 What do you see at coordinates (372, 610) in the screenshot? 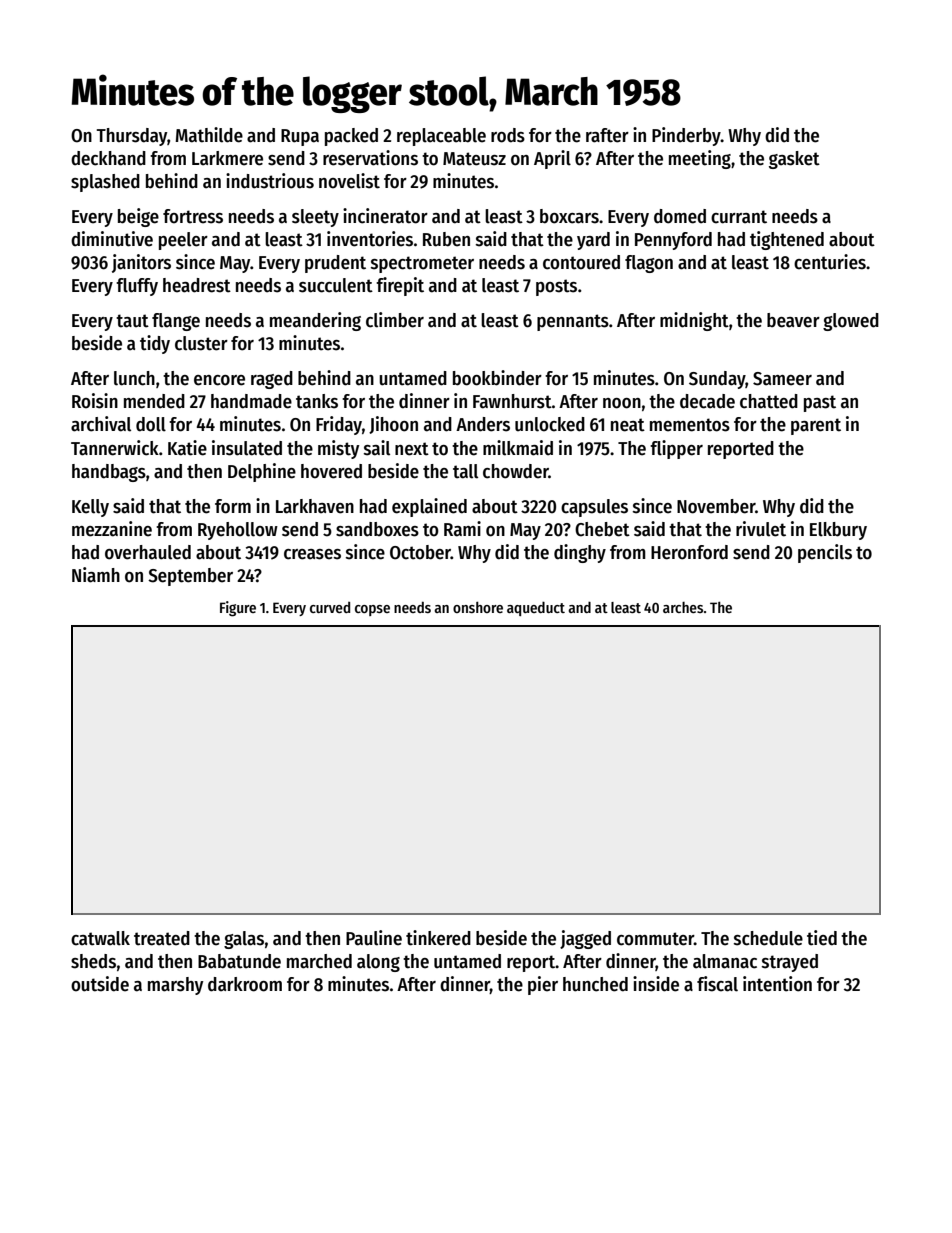
I see `copse` at bounding box center [372, 610].
